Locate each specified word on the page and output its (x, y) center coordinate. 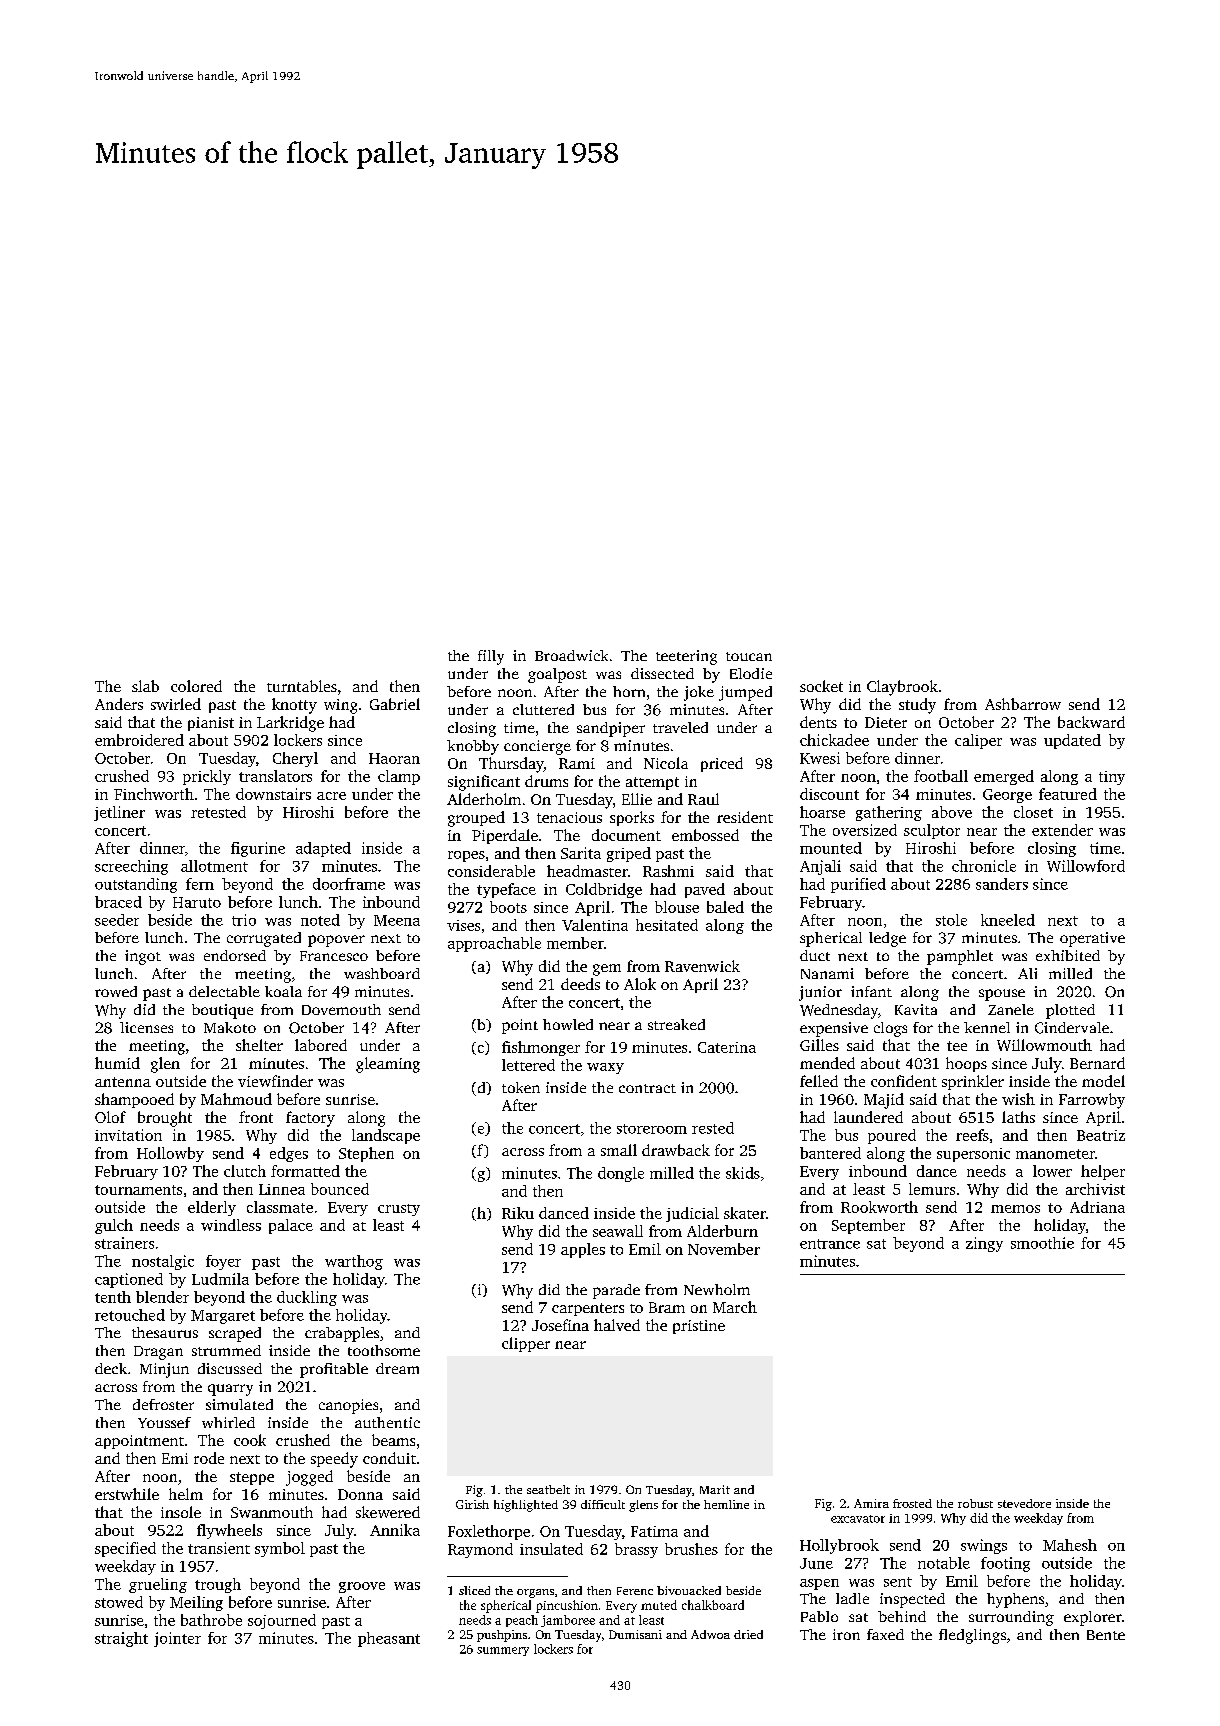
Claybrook (902, 688)
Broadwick (571, 655)
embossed (705, 835)
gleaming (388, 1065)
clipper (526, 1344)
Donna (360, 1494)
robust (975, 1503)
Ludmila (220, 1279)
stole (951, 920)
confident (904, 1081)
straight (121, 1639)
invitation (128, 1135)
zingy (984, 1244)
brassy (636, 1550)
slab (145, 686)
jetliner (119, 813)
